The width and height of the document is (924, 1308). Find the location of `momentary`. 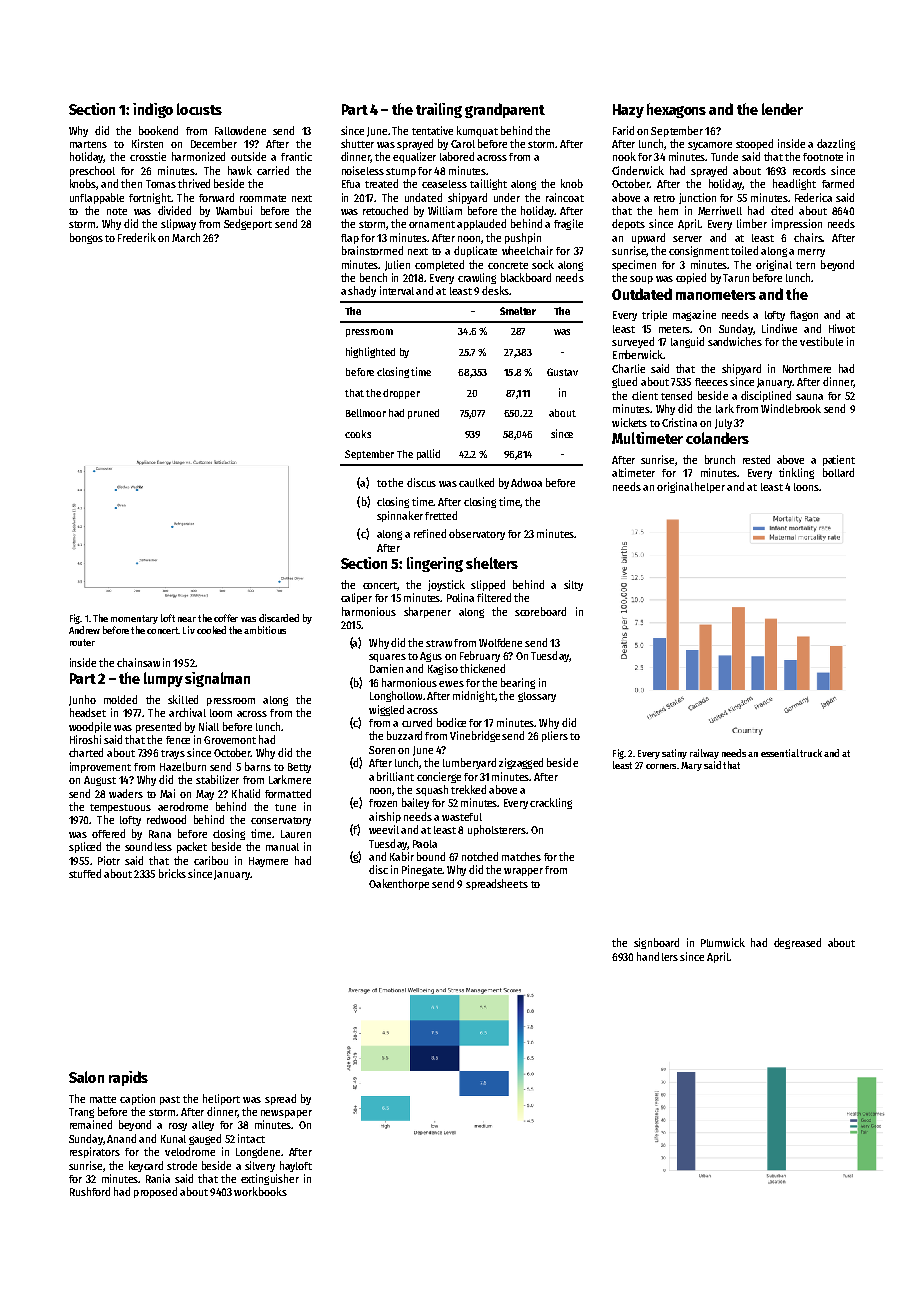

momentary is located at coordinates (134, 619).
